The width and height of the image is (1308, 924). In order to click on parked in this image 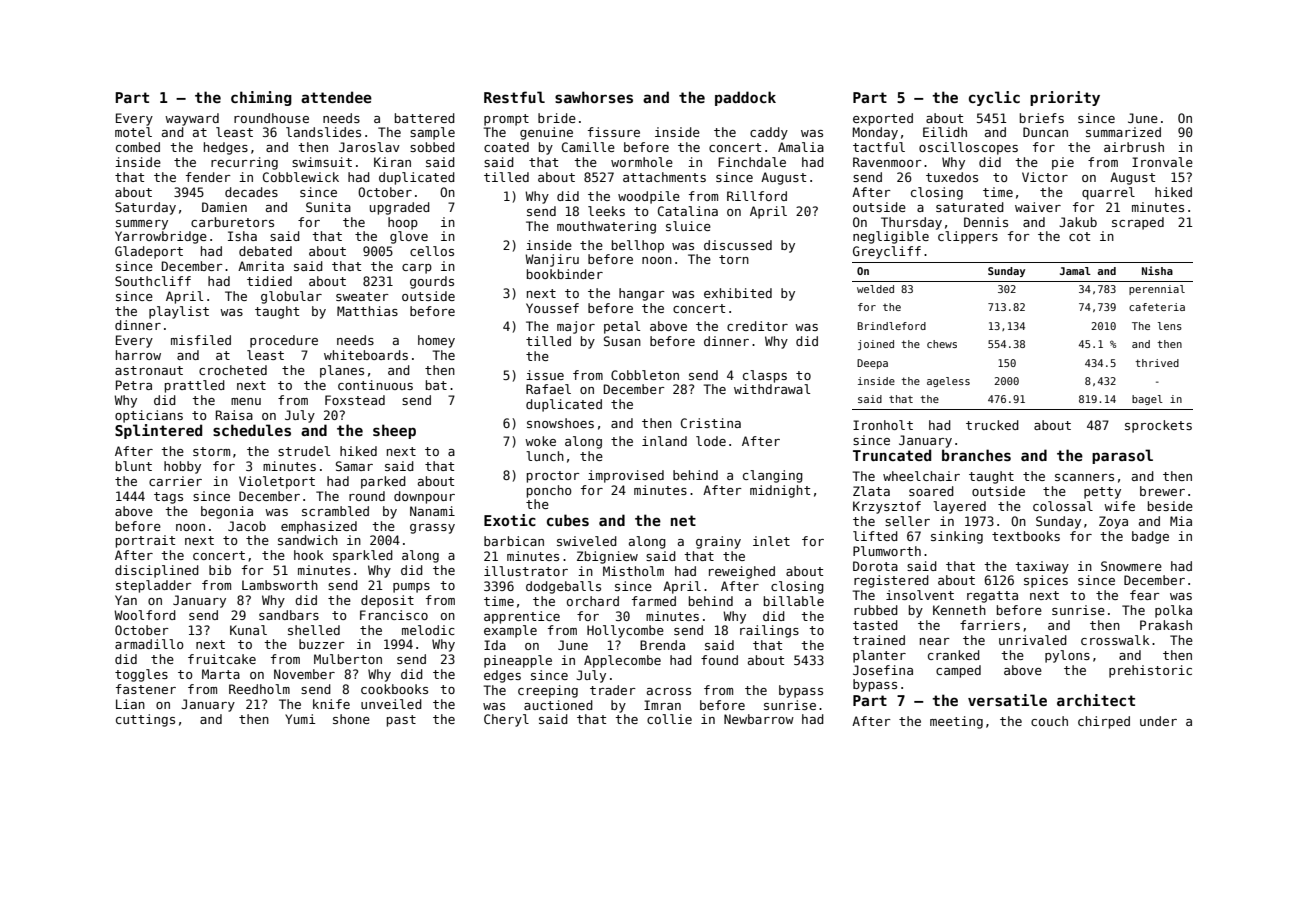, I will do `click(383, 482)`.
